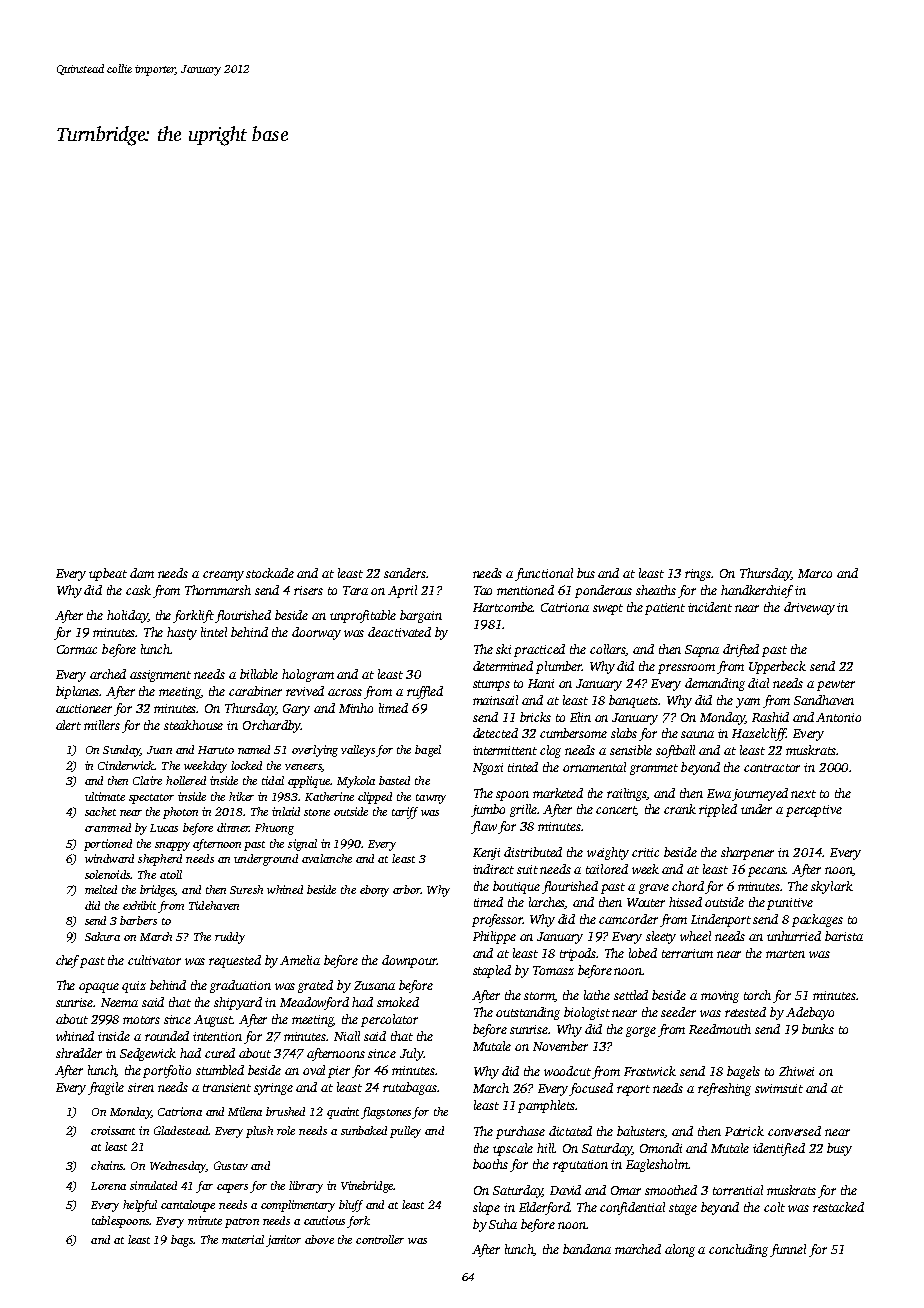  Describe the element at coordinates (421, 616) in the screenshot. I see `bargain` at that location.
